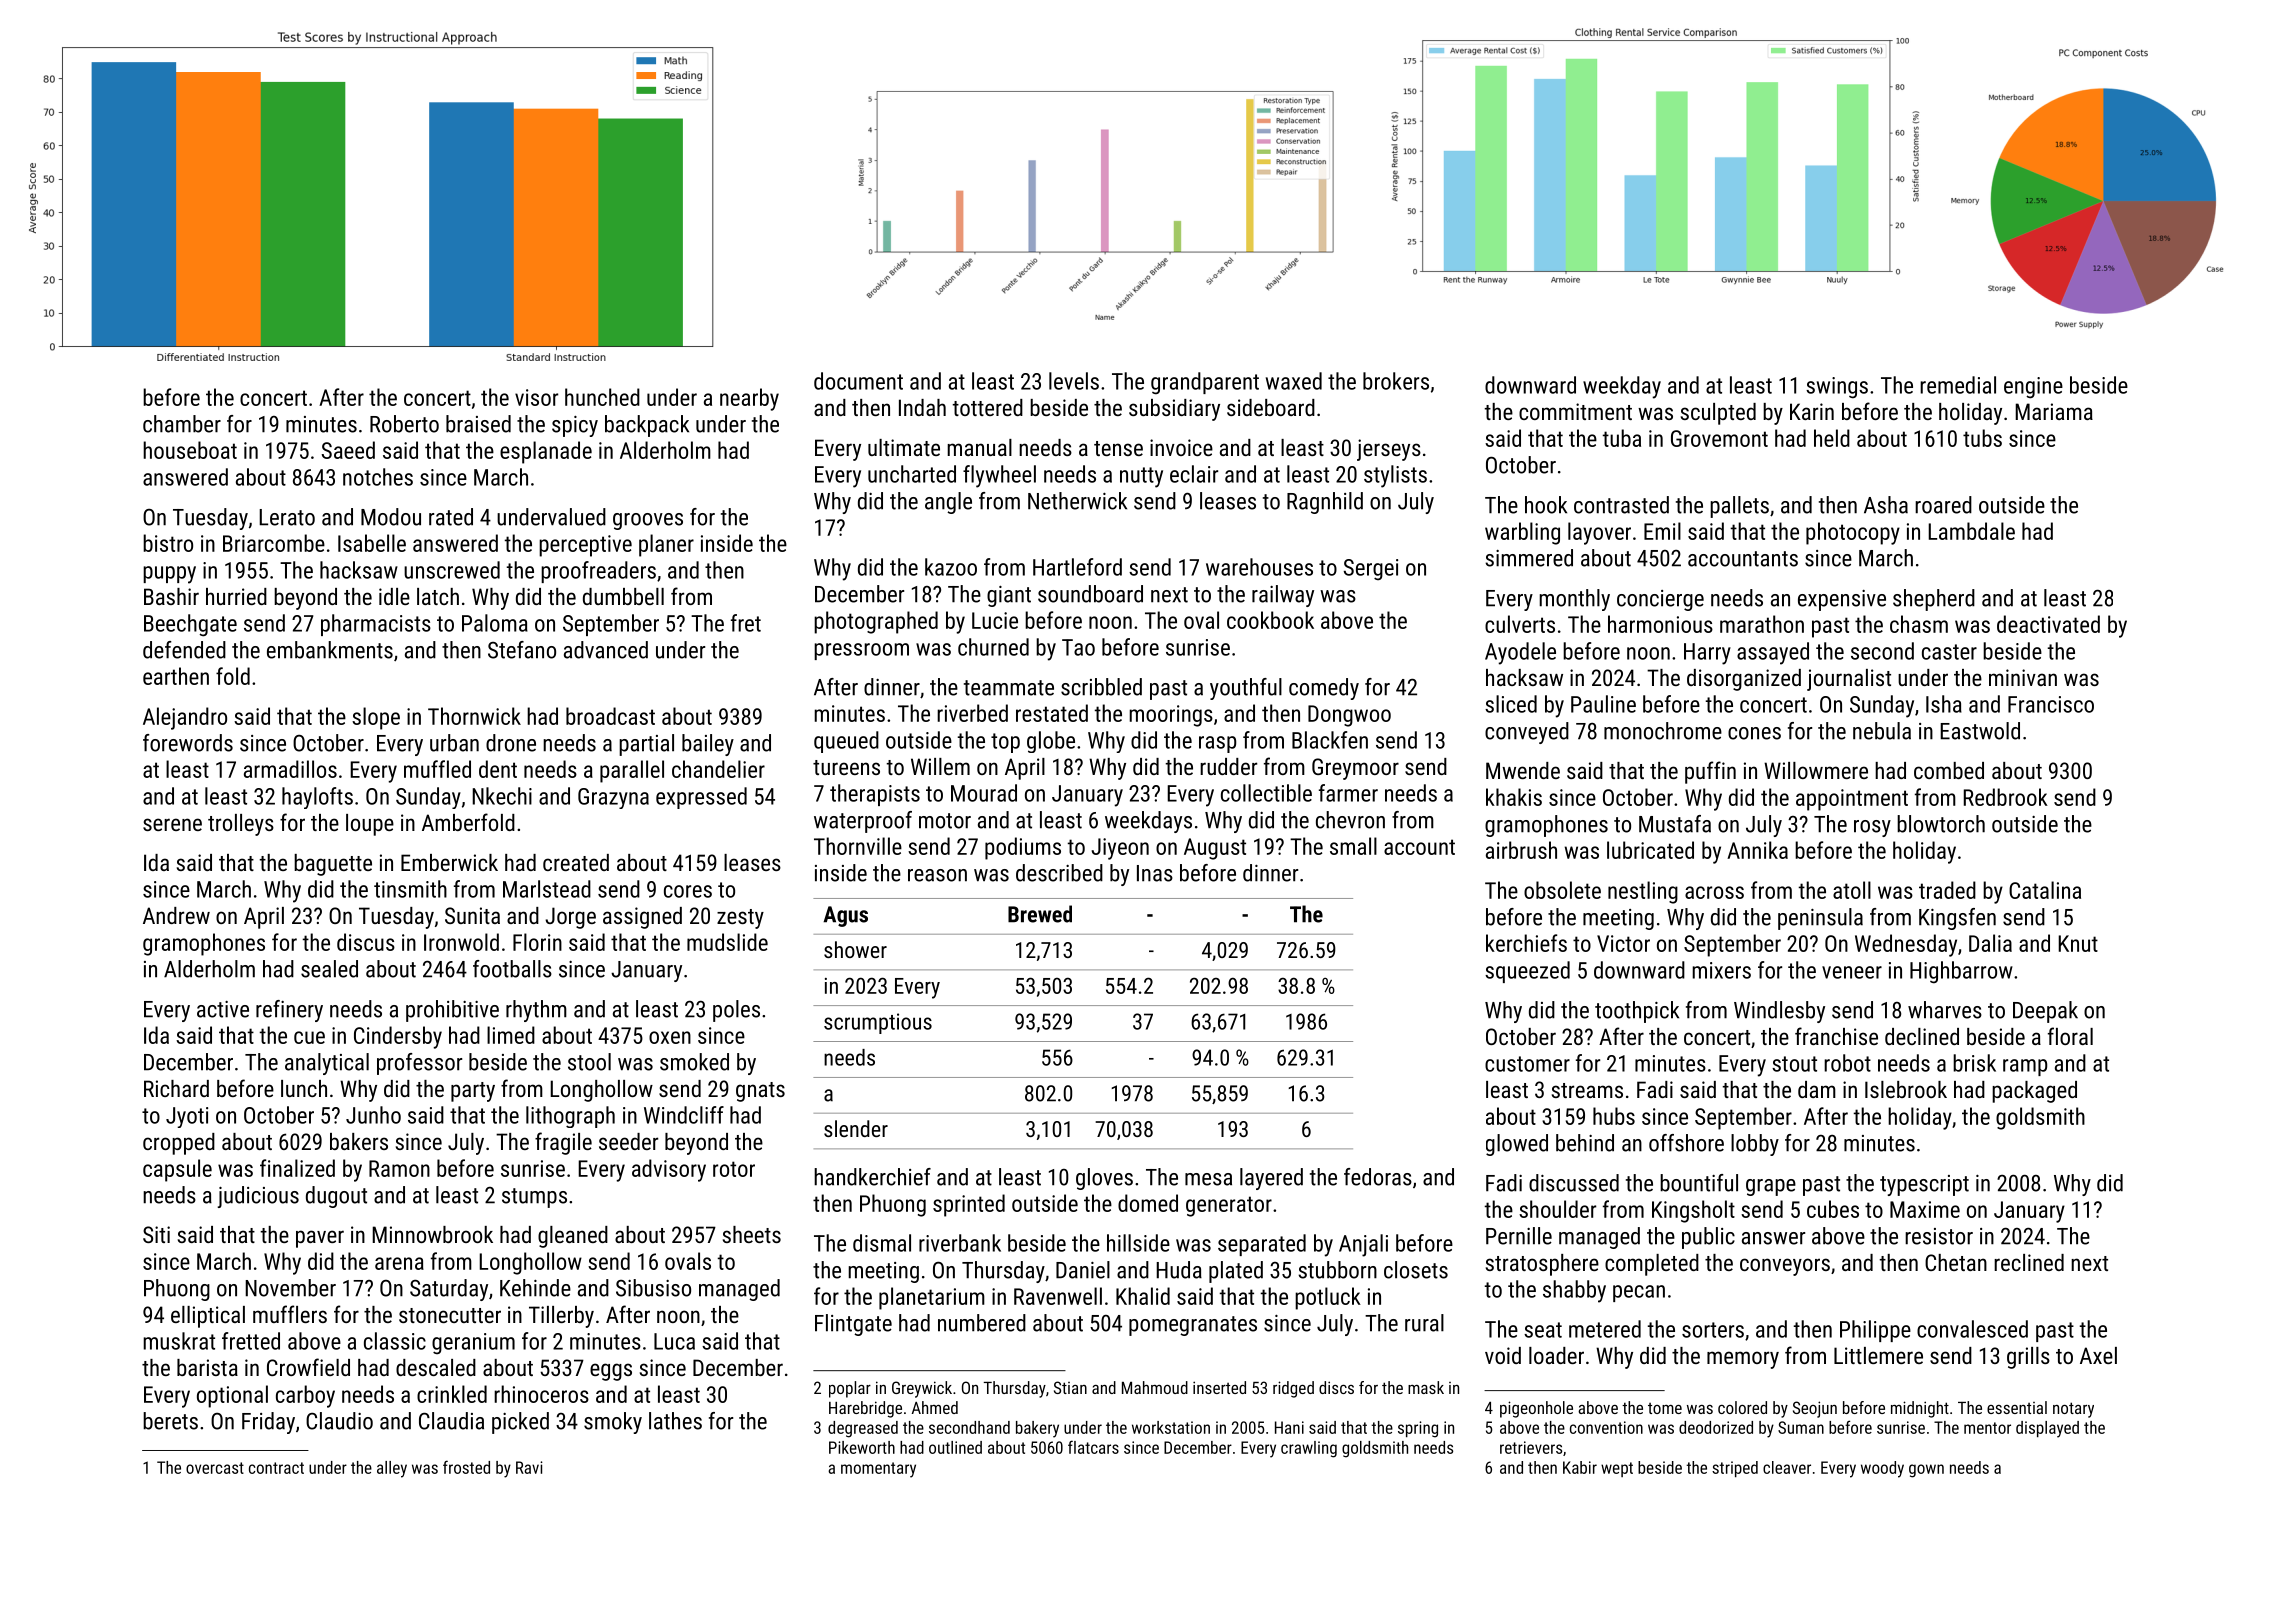  Describe the element at coordinates (1980, 731) in the screenshot. I see `Eastwold` at that location.
